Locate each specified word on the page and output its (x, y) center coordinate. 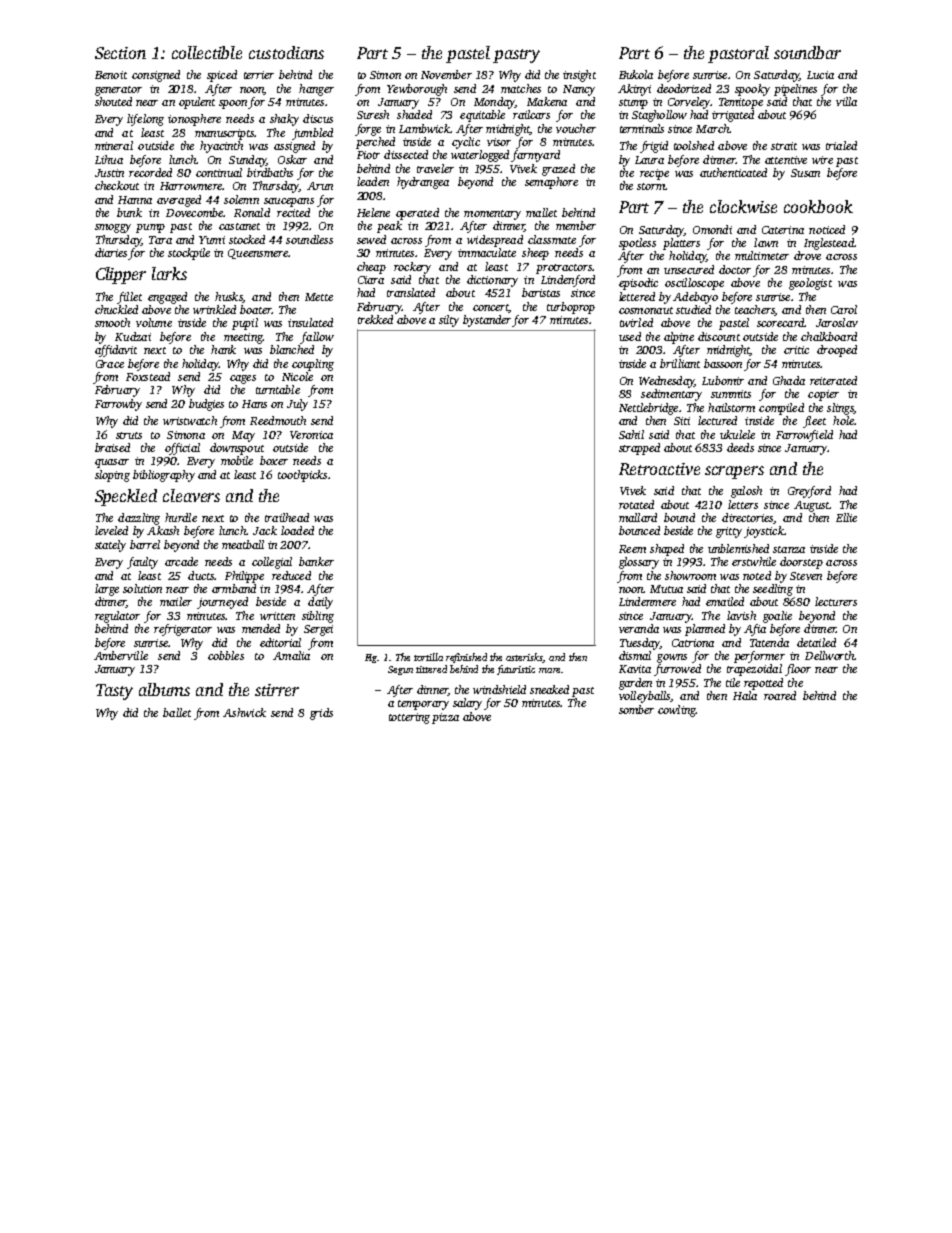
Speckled (126, 497)
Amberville (121, 655)
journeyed (222, 603)
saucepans (289, 202)
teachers (755, 310)
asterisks (524, 658)
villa (846, 101)
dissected (406, 154)
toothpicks (302, 476)
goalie (777, 617)
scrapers (734, 472)
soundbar (807, 52)
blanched (292, 349)
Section (120, 53)
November (446, 74)
